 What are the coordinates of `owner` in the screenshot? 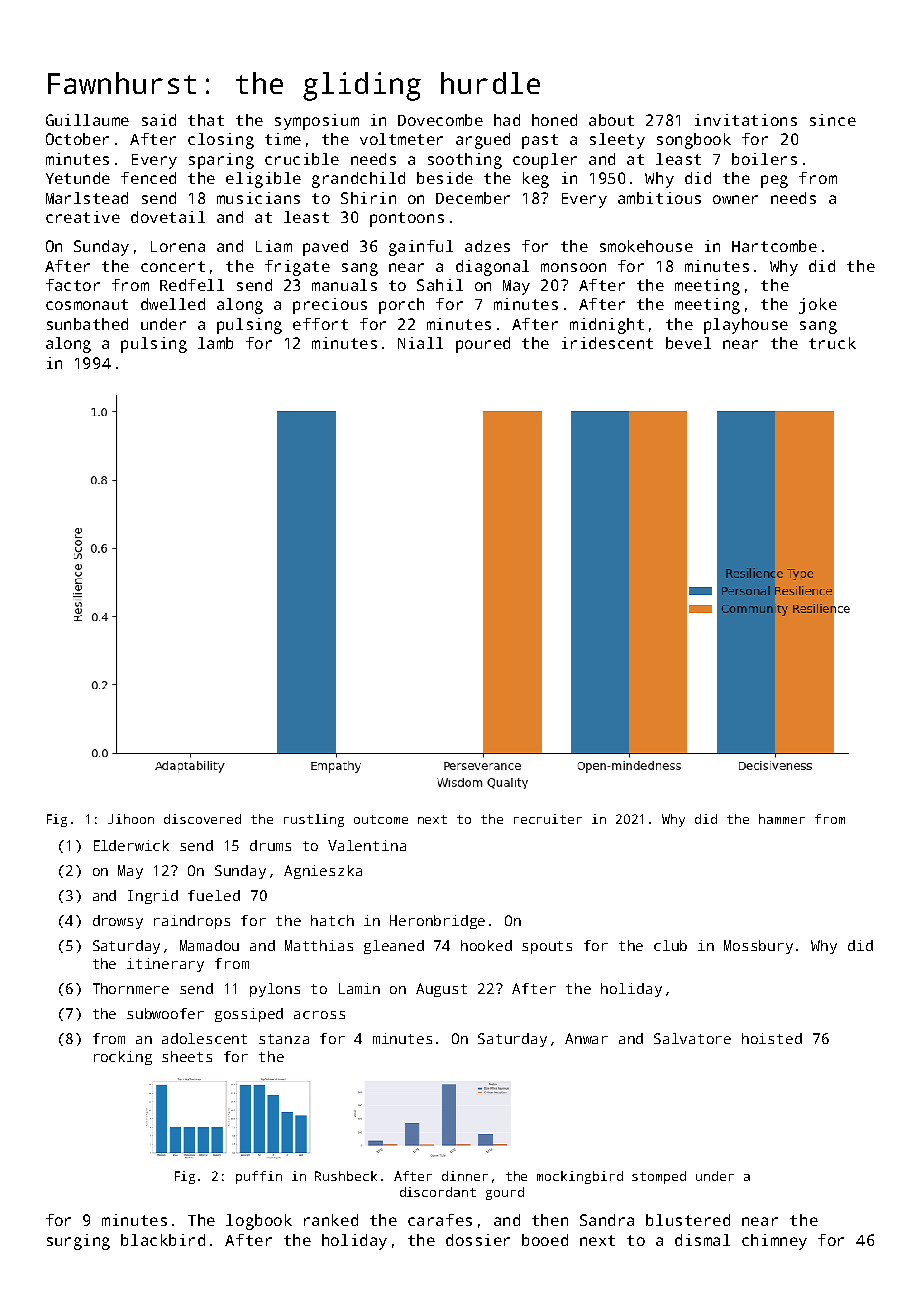 It's located at (735, 199).
